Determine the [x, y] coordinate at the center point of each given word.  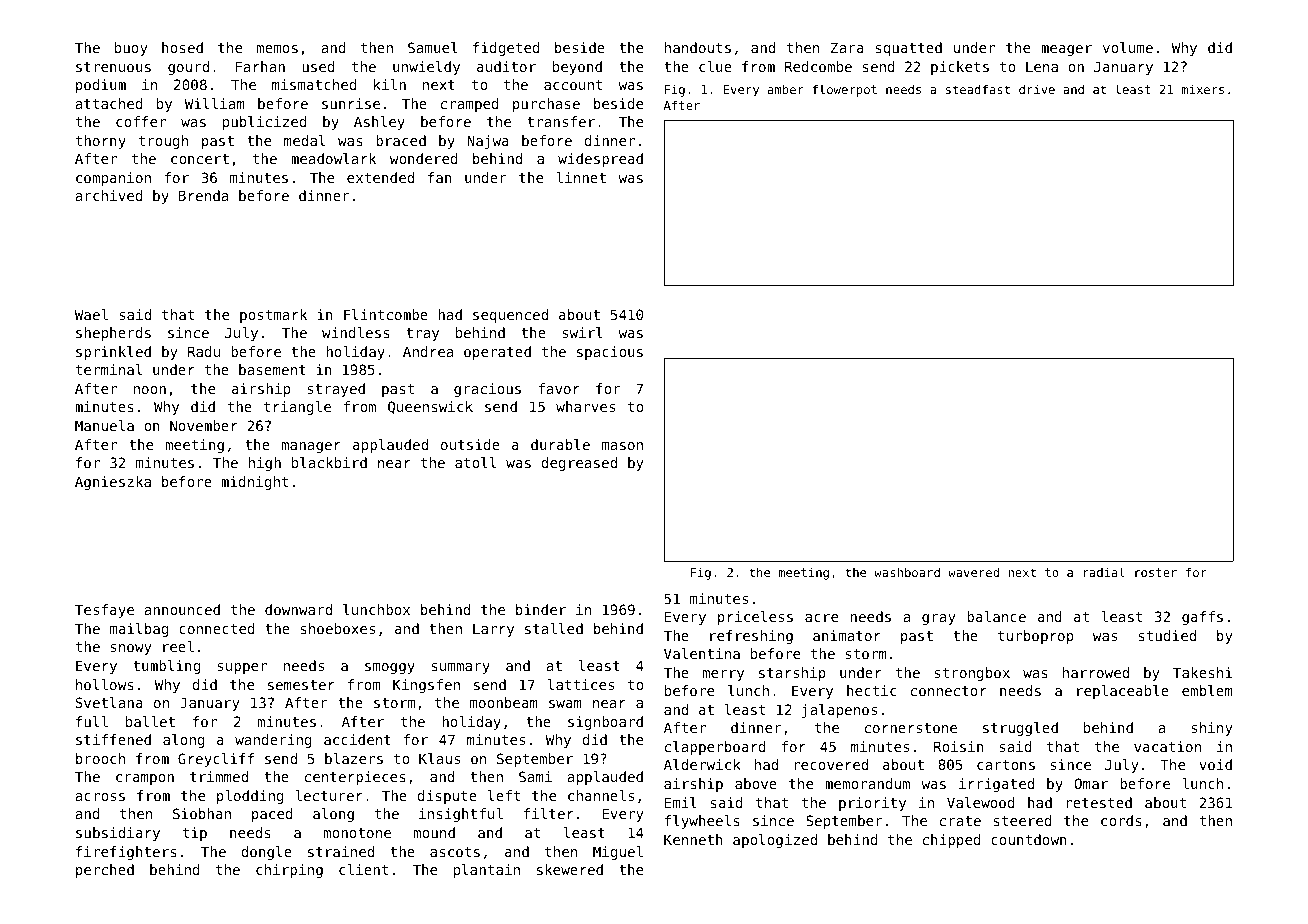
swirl [582, 332]
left [504, 795]
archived [109, 195]
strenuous [113, 67]
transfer [561, 121]
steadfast [978, 89]
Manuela [104, 425]
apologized [775, 841]
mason [622, 446]
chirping [289, 871]
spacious [610, 353]
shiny [1212, 729]
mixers [1203, 89]
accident [357, 739]
